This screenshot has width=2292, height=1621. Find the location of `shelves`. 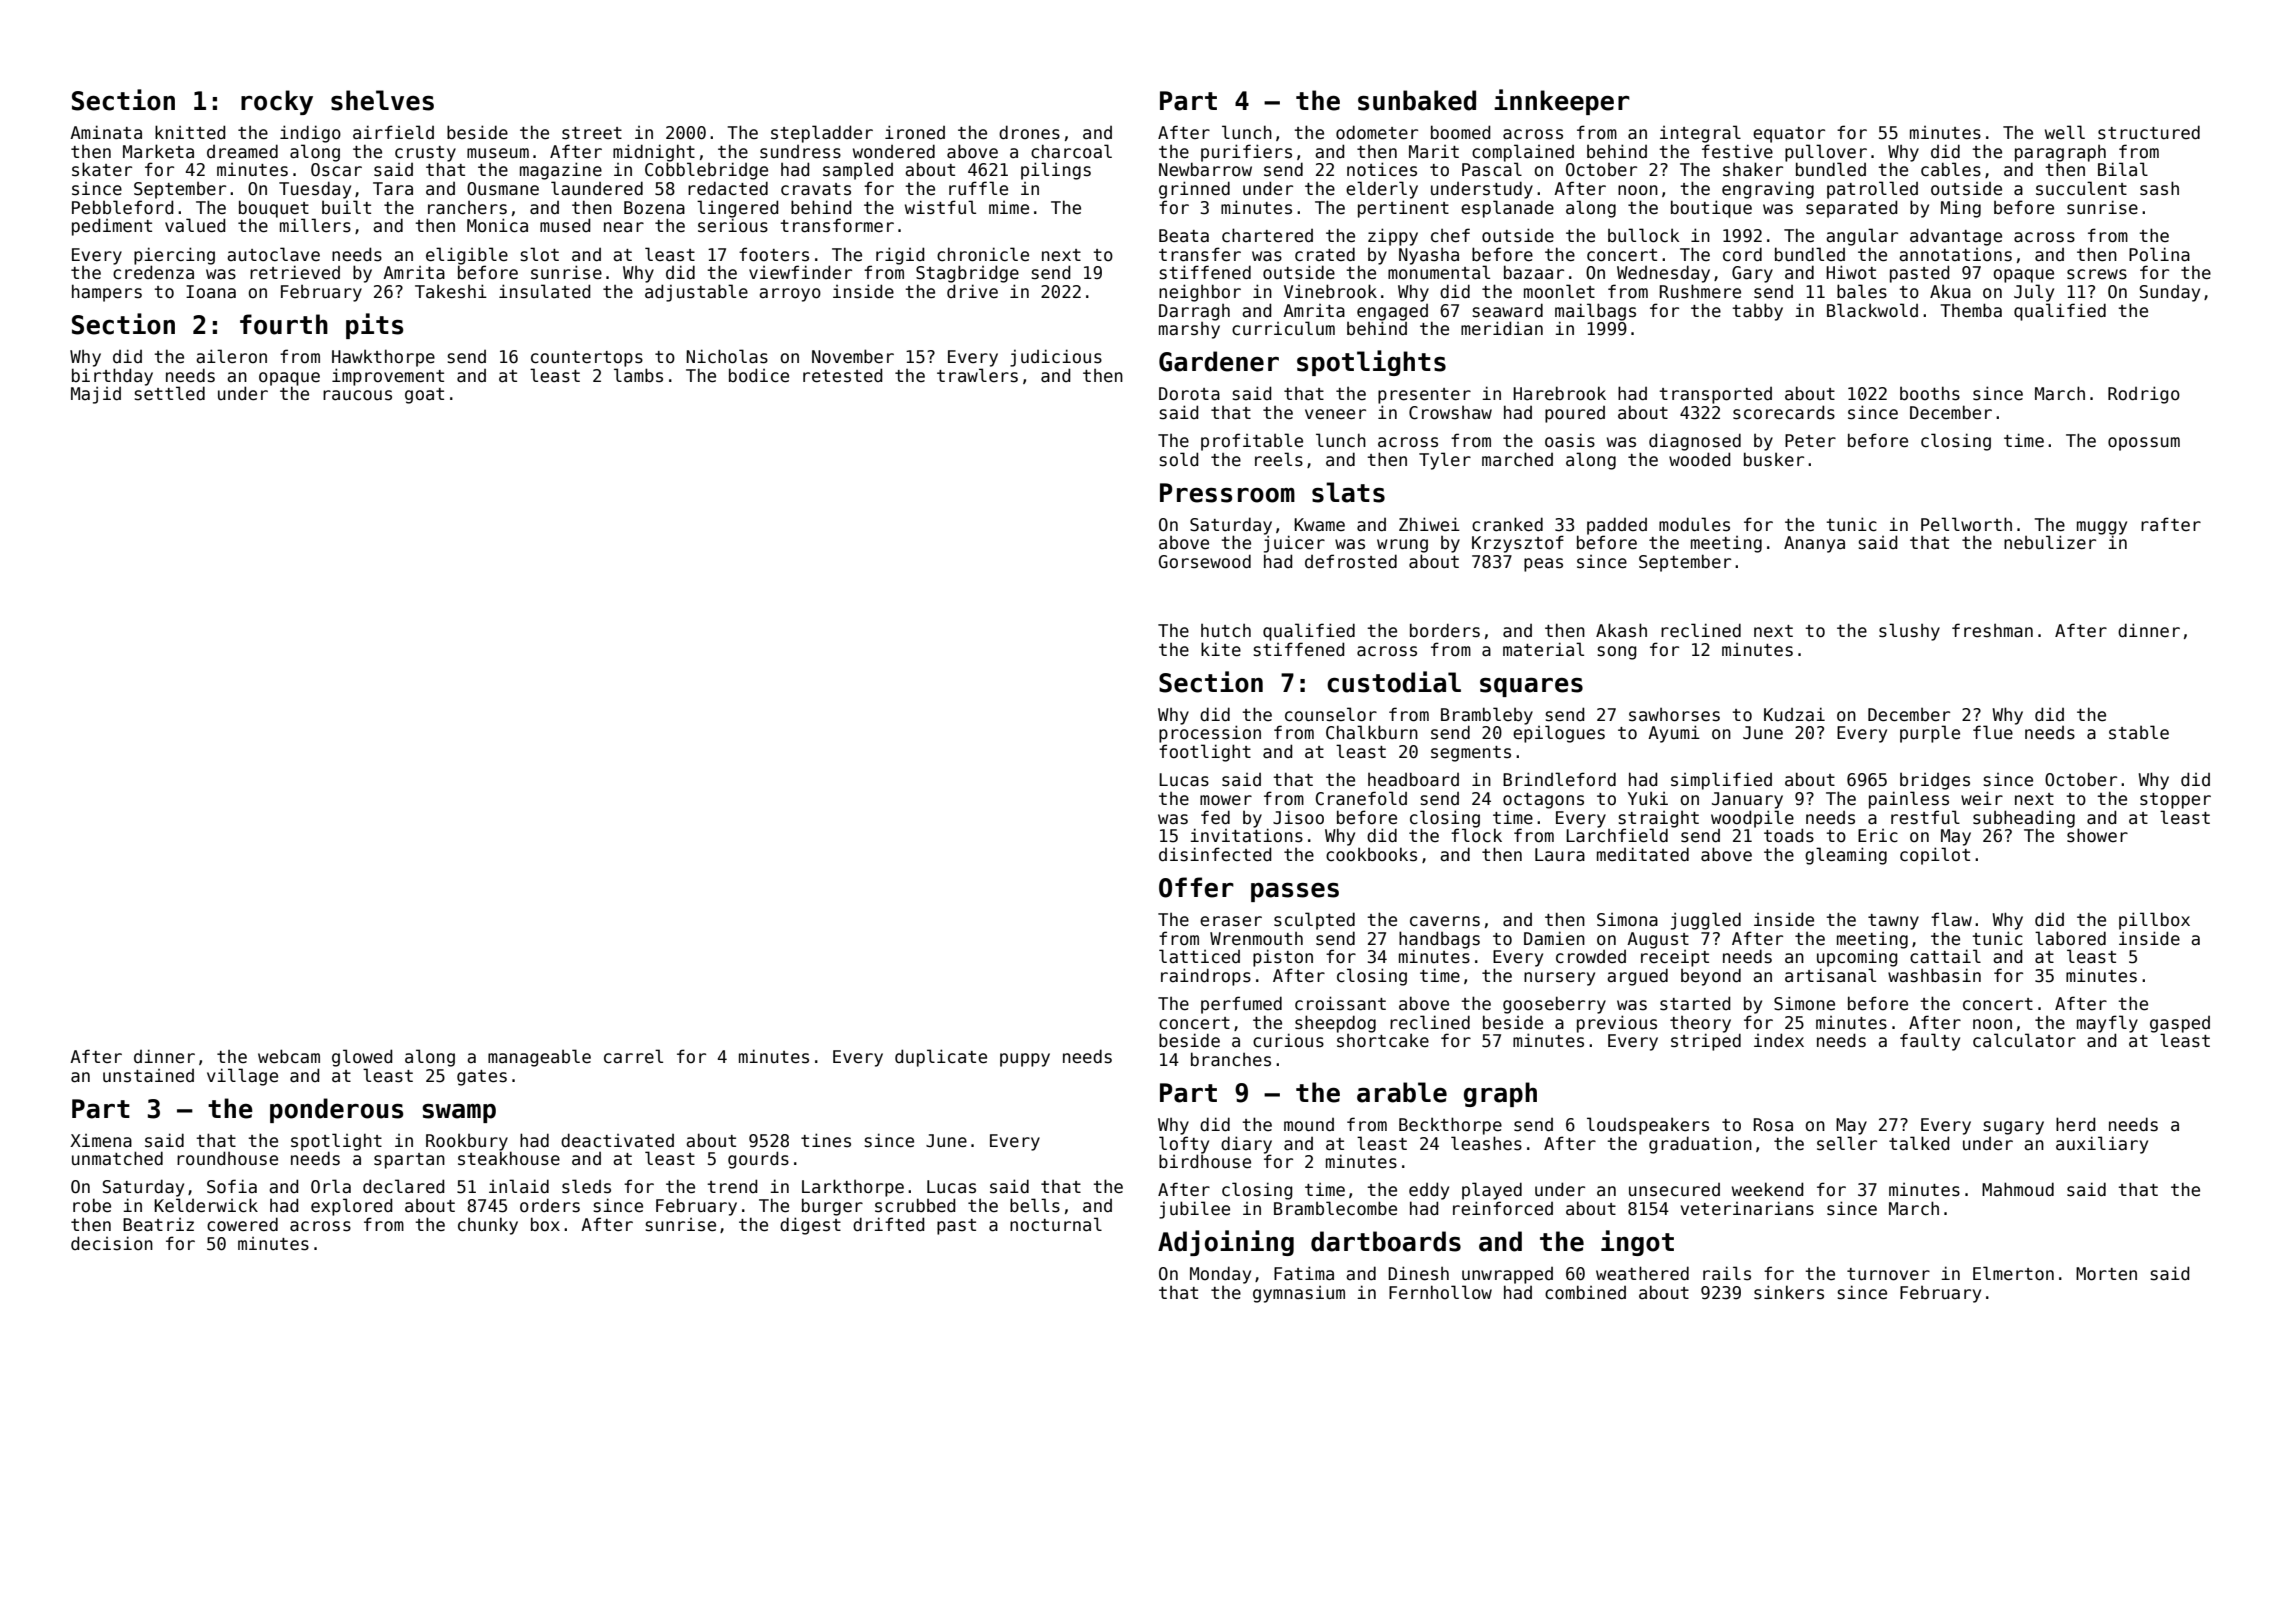

shelves is located at coordinates (382, 100).
